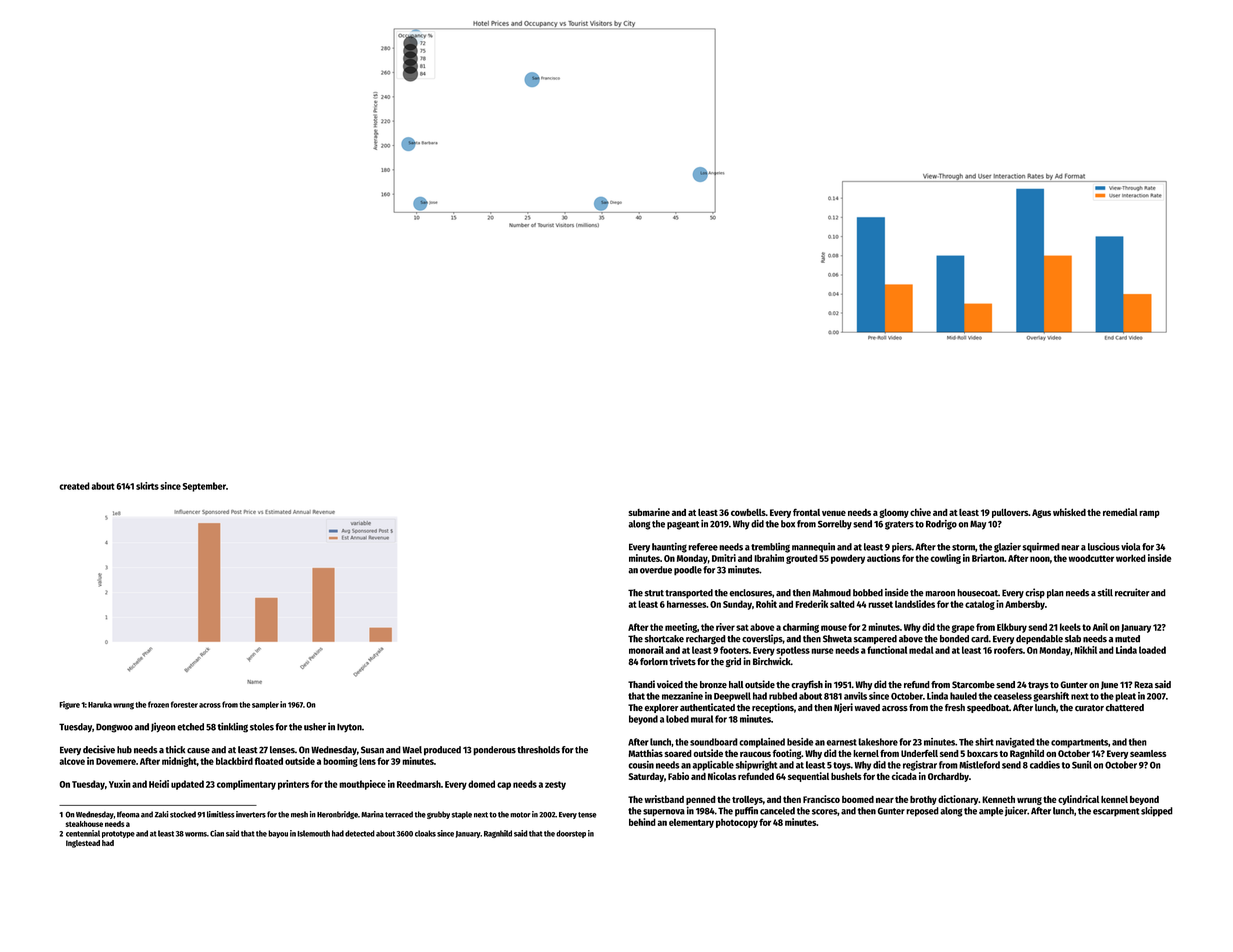 This document has height=952, width=1233. I want to click on cloaks, so click(425, 833).
